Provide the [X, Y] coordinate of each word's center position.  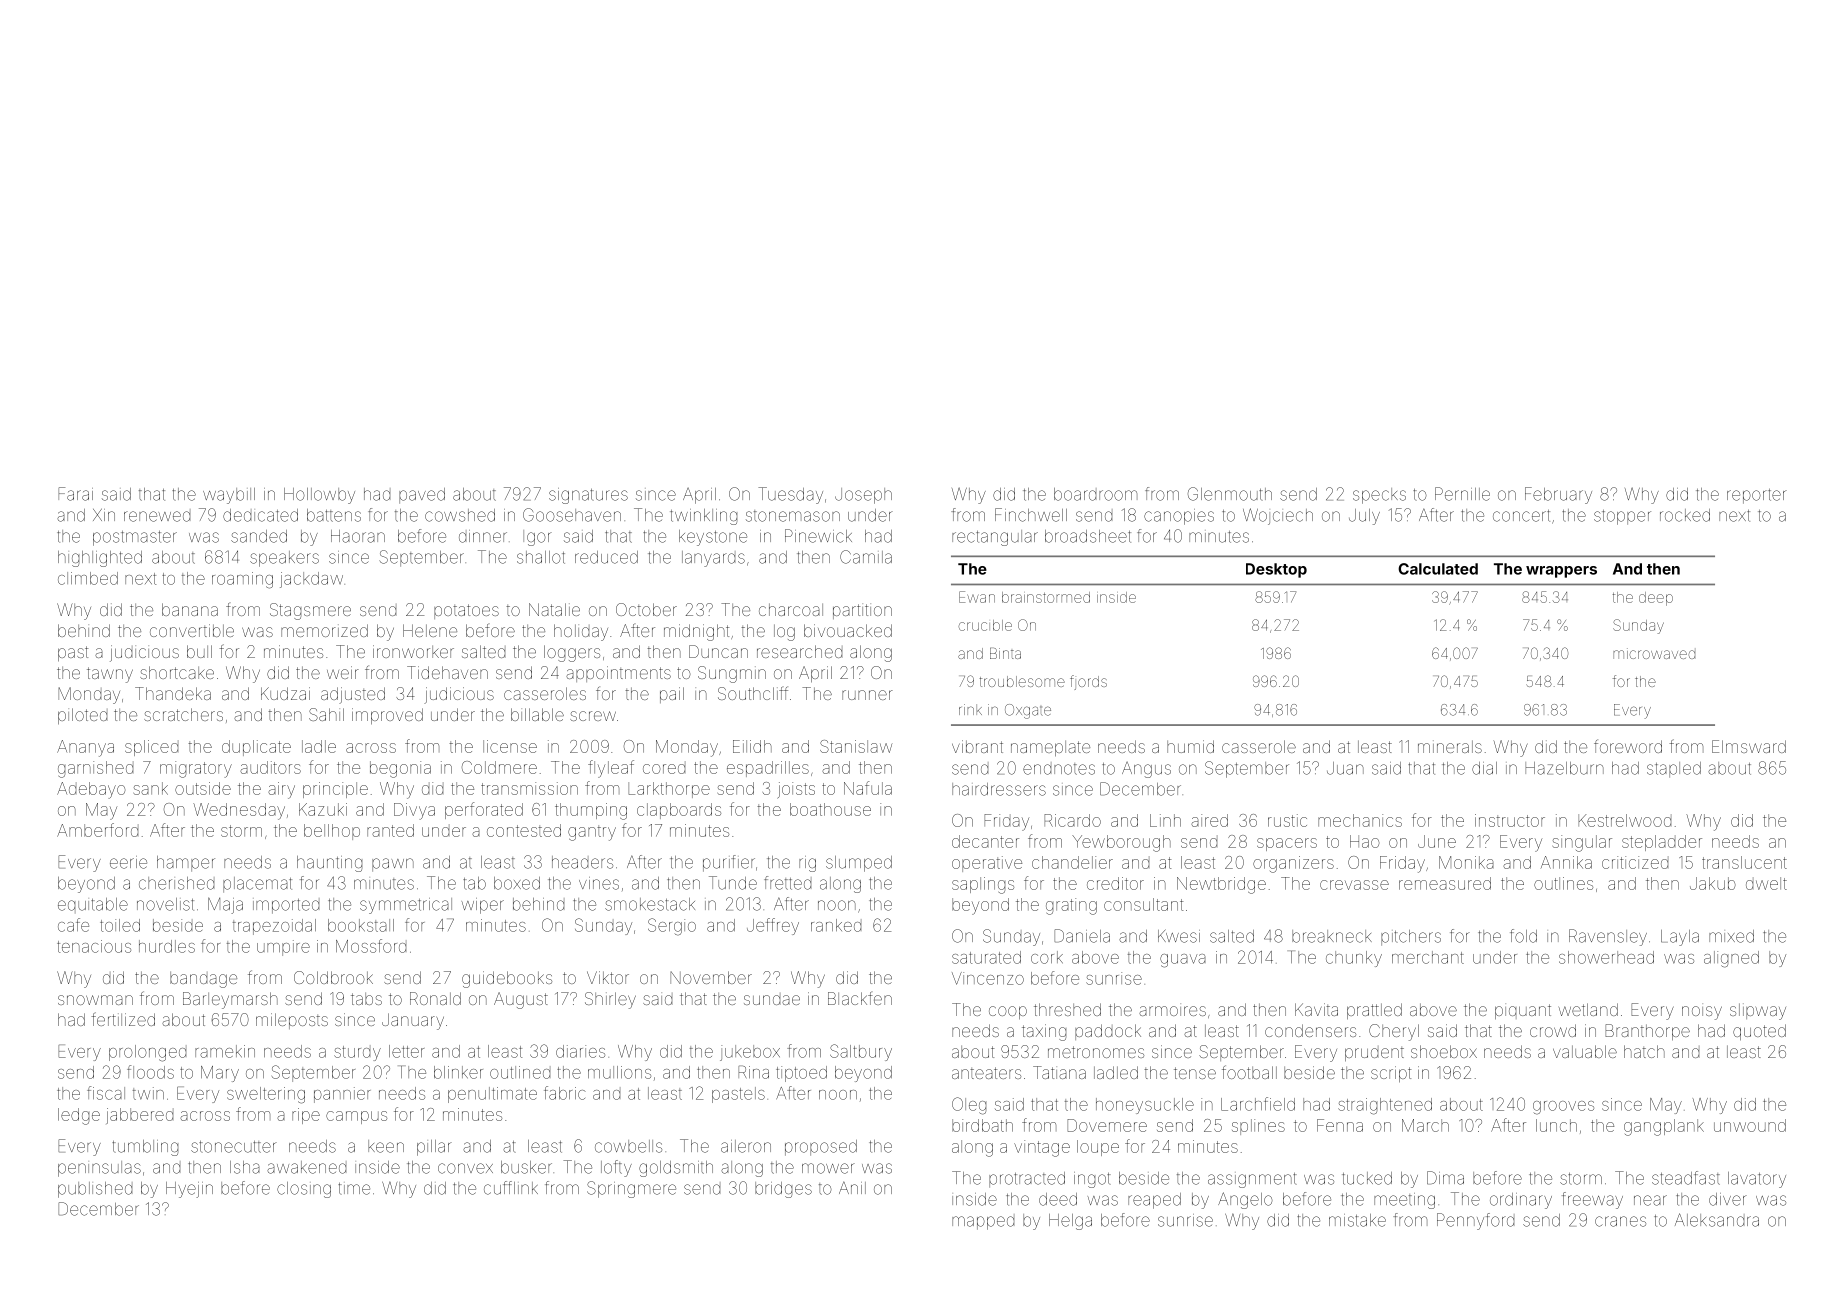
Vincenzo [988, 978]
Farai [75, 494]
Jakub [1713, 883]
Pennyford [1475, 1221]
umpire [283, 948]
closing [304, 1190]
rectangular [995, 538]
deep [1656, 599]
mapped [983, 1223]
